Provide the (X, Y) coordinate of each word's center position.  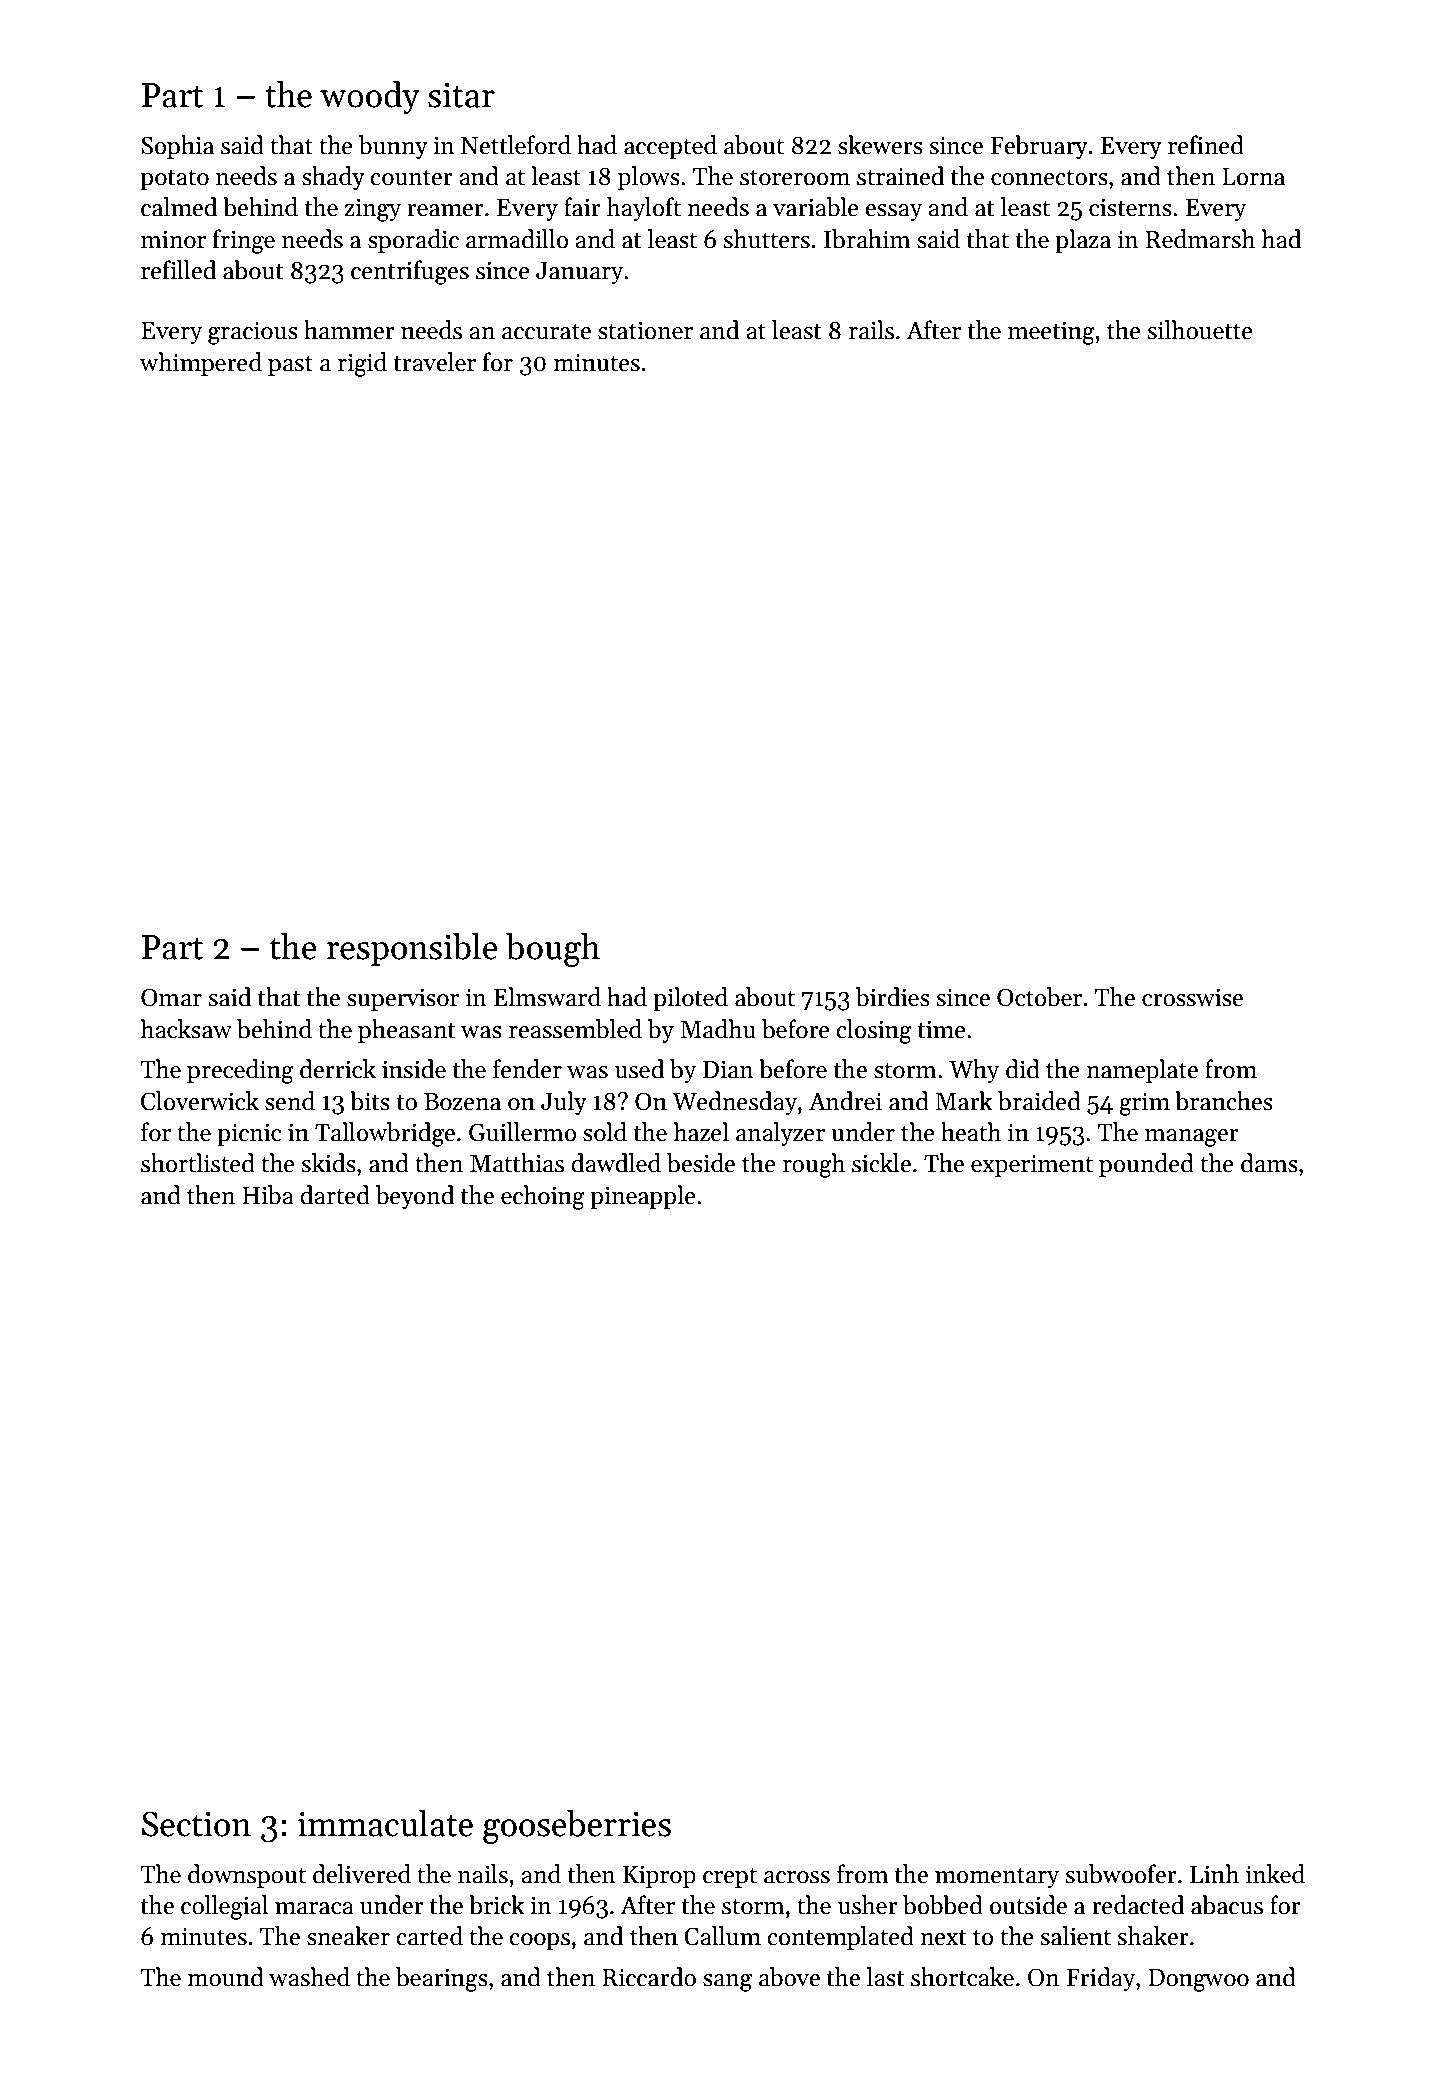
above (789, 1977)
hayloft (644, 209)
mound (225, 1977)
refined (1206, 145)
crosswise (1192, 997)
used (639, 1069)
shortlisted (198, 1163)
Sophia (177, 147)
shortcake (962, 1977)
